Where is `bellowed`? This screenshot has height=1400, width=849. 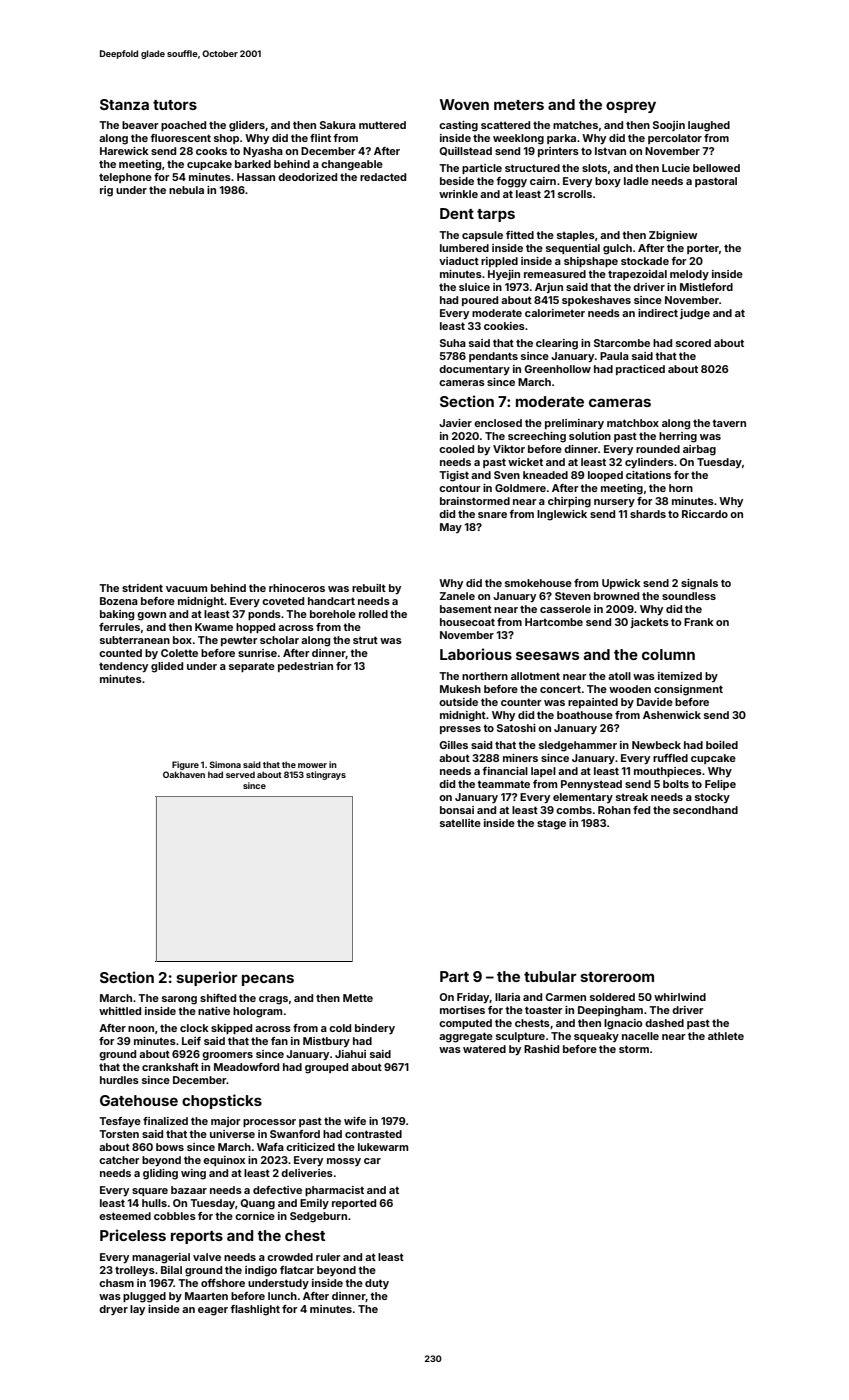 bellowed is located at coordinates (716, 168).
